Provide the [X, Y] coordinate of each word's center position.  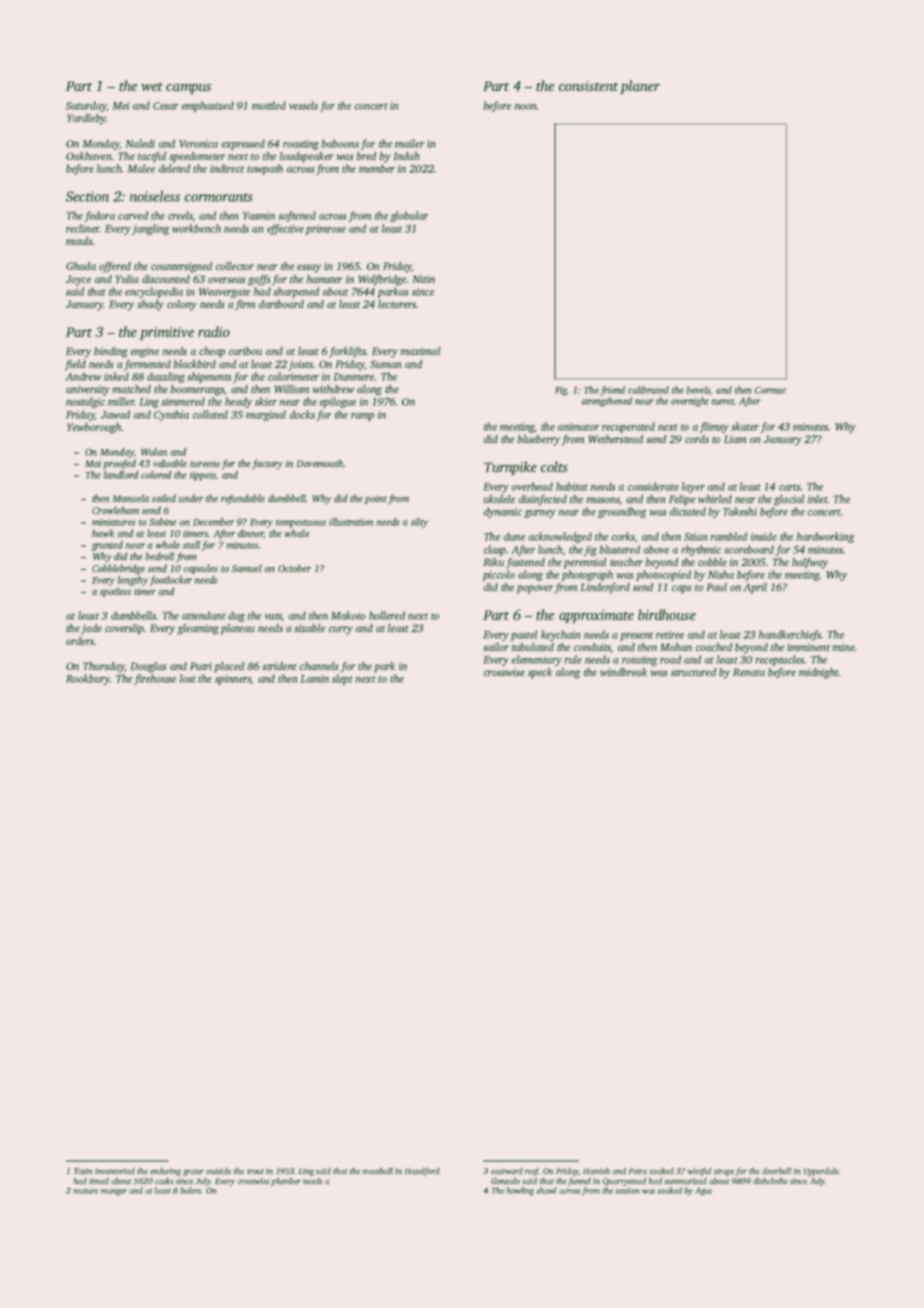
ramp [362, 417]
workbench [196, 228]
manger [114, 1192]
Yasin [83, 1171]
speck [540, 673]
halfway [810, 563]
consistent [588, 86]
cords [697, 439]
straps [724, 1172]
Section [87, 196]
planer [640, 87]
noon [526, 107]
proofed [119, 464]
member [377, 168]
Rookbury [88, 679]
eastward [507, 1171]
